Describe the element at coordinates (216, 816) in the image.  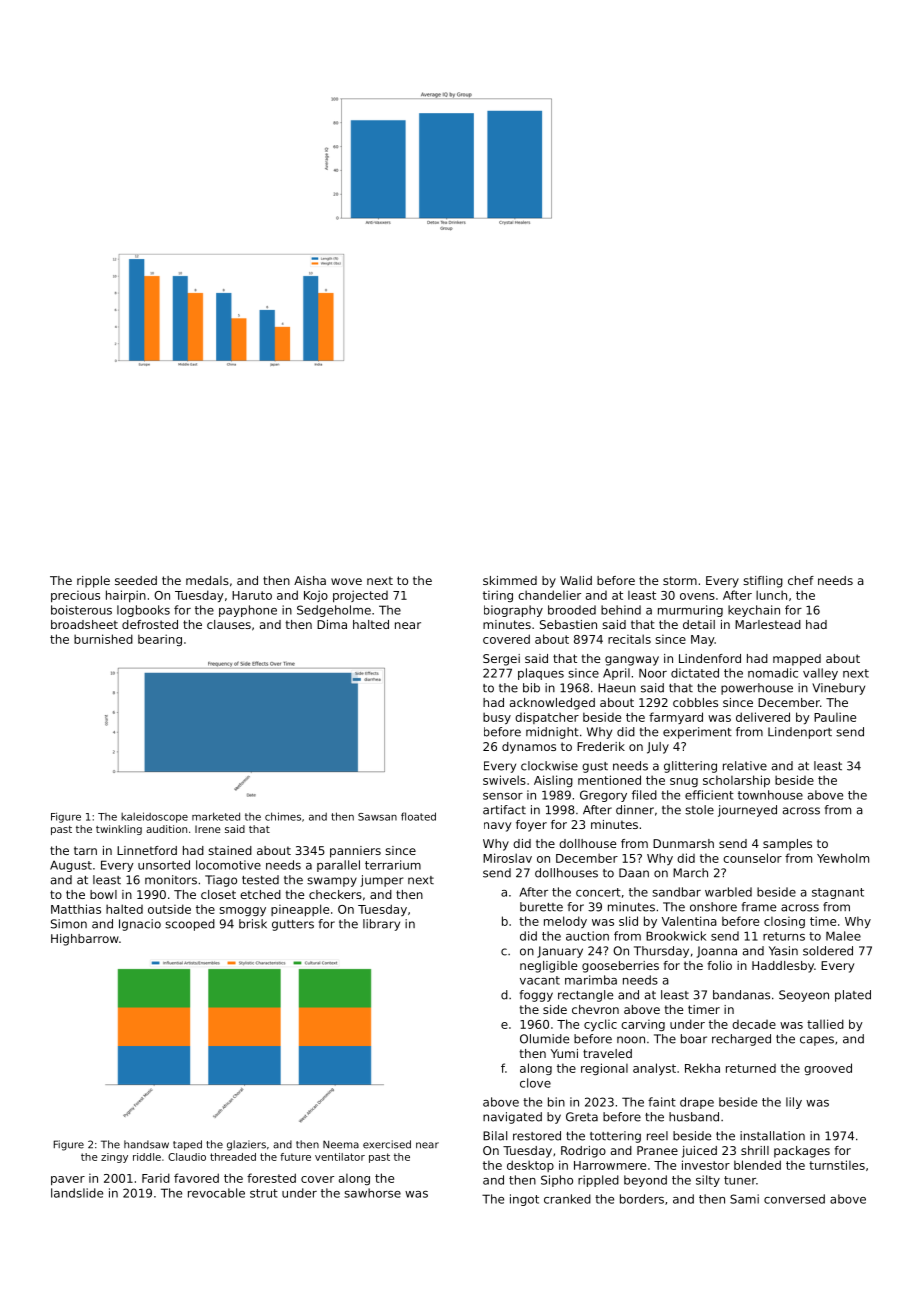
I see `marketed` at that location.
